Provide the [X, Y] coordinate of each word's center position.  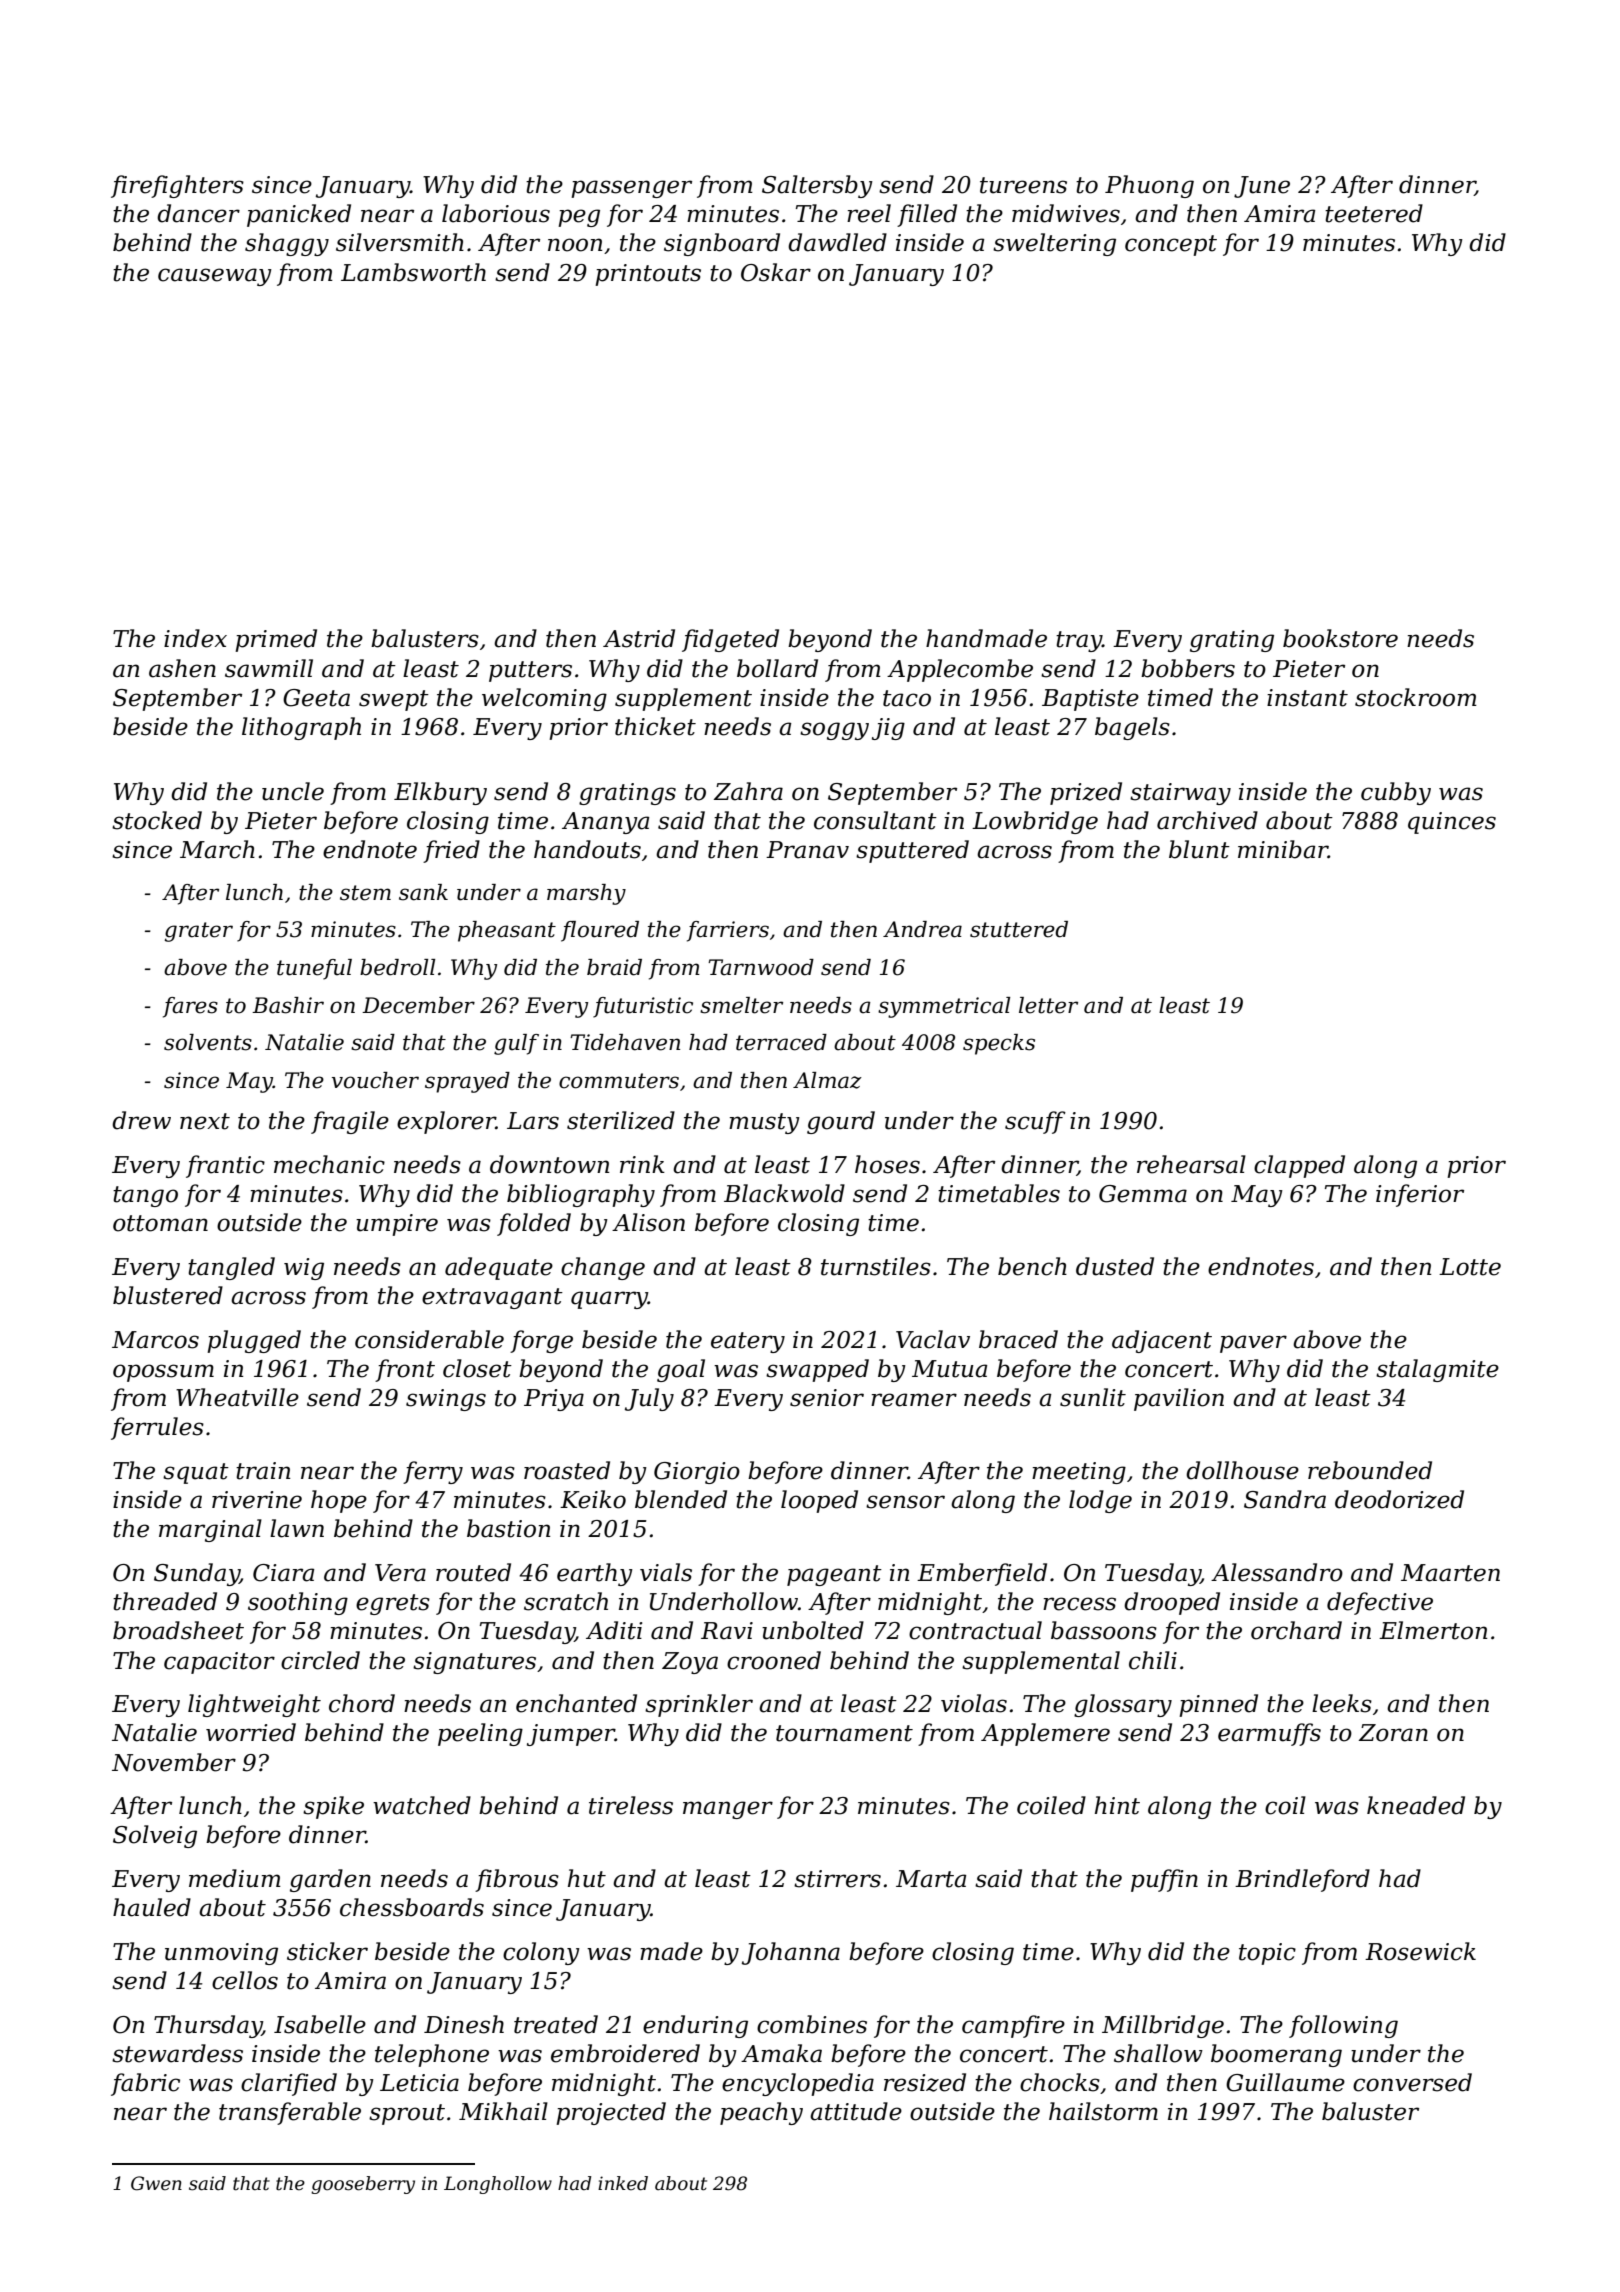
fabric [145, 2084]
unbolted [813, 1630]
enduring [695, 2026]
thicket [655, 726]
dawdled [837, 242]
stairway [1180, 794]
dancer [198, 213]
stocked [157, 820]
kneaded [1416, 1805]
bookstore [1340, 638]
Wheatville [237, 1397]
